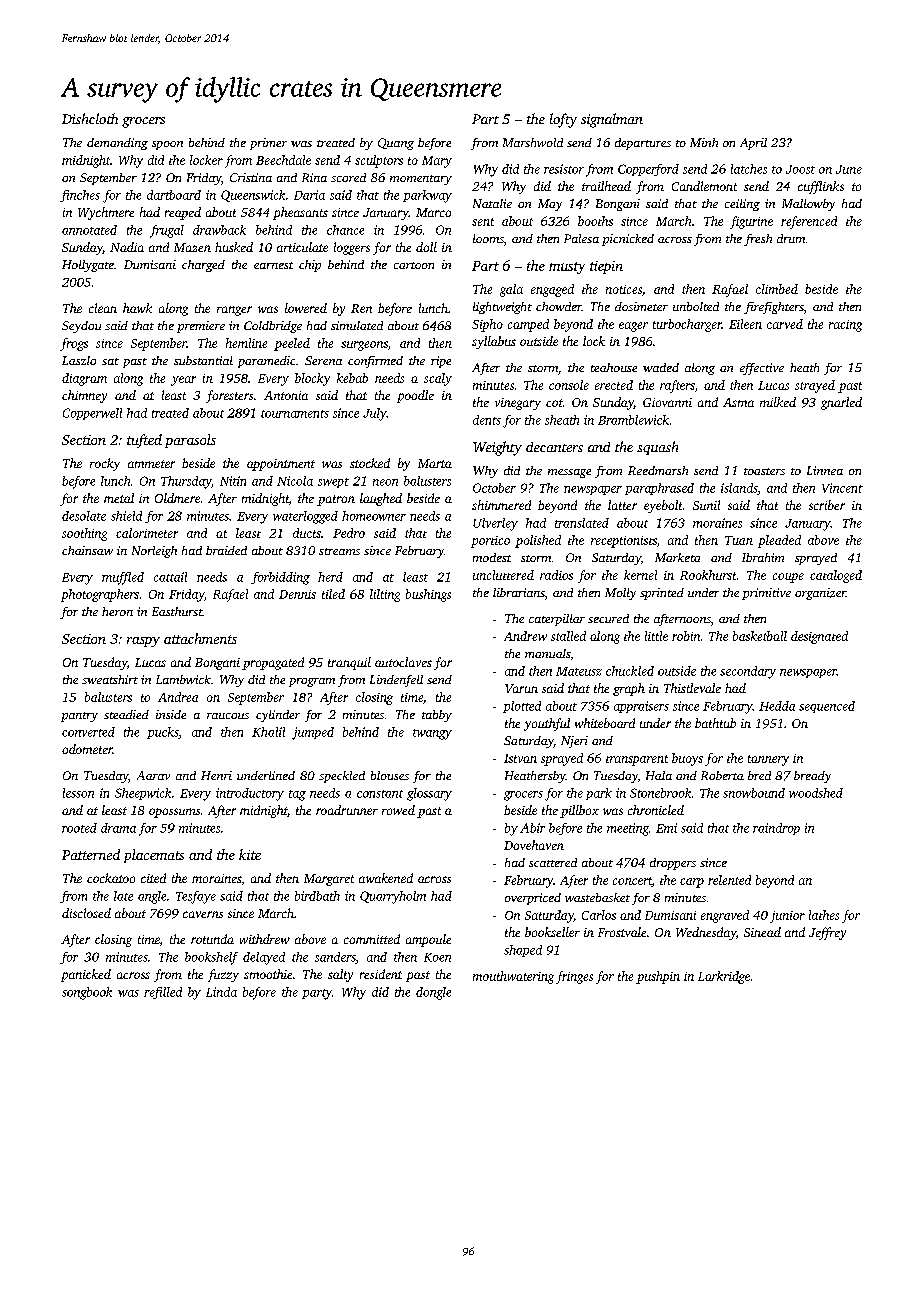 Image resolution: width=924 pixels, height=1308 pixels. I want to click on dartboard, so click(174, 195).
